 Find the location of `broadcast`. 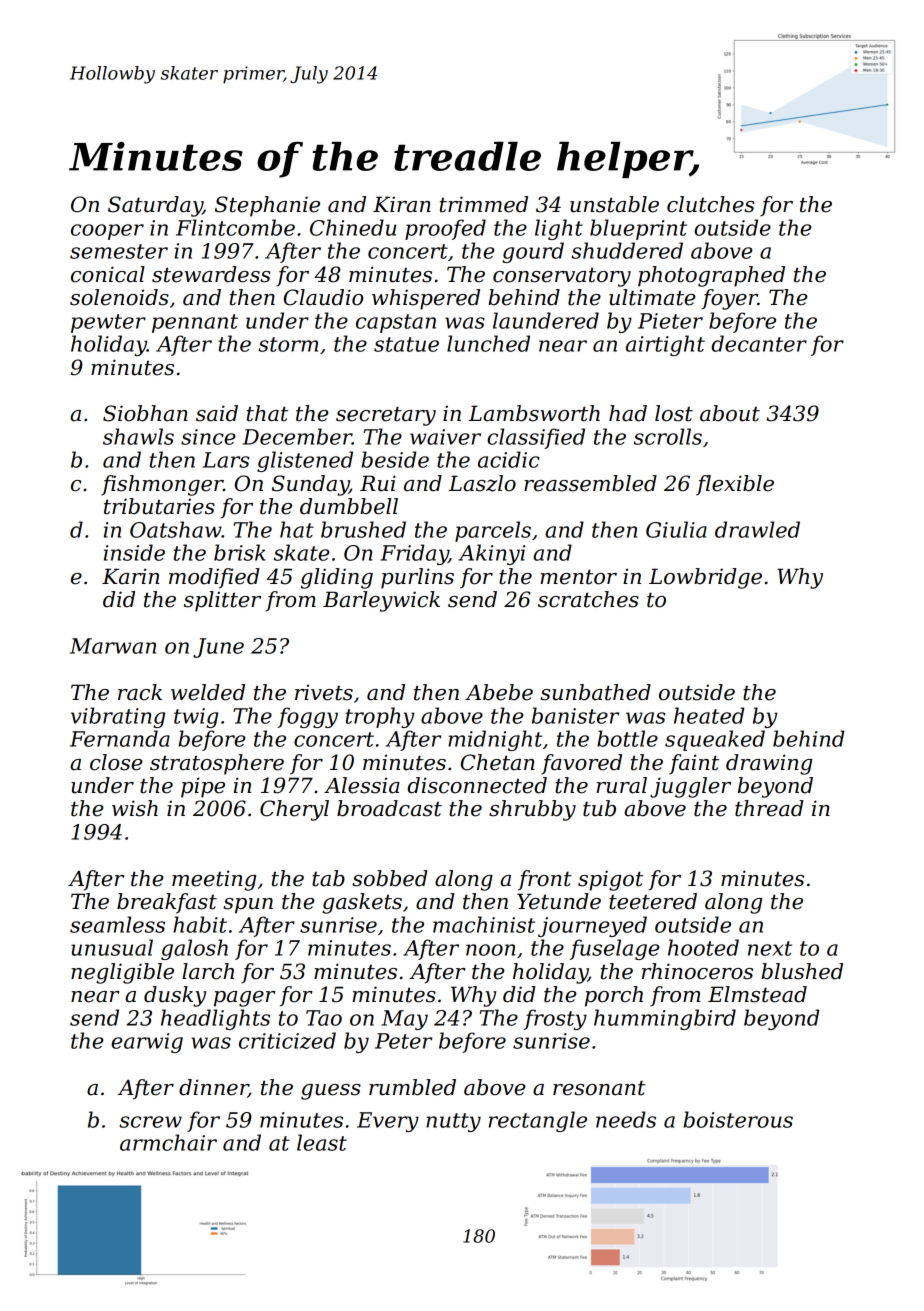

broadcast is located at coordinates (389, 808).
